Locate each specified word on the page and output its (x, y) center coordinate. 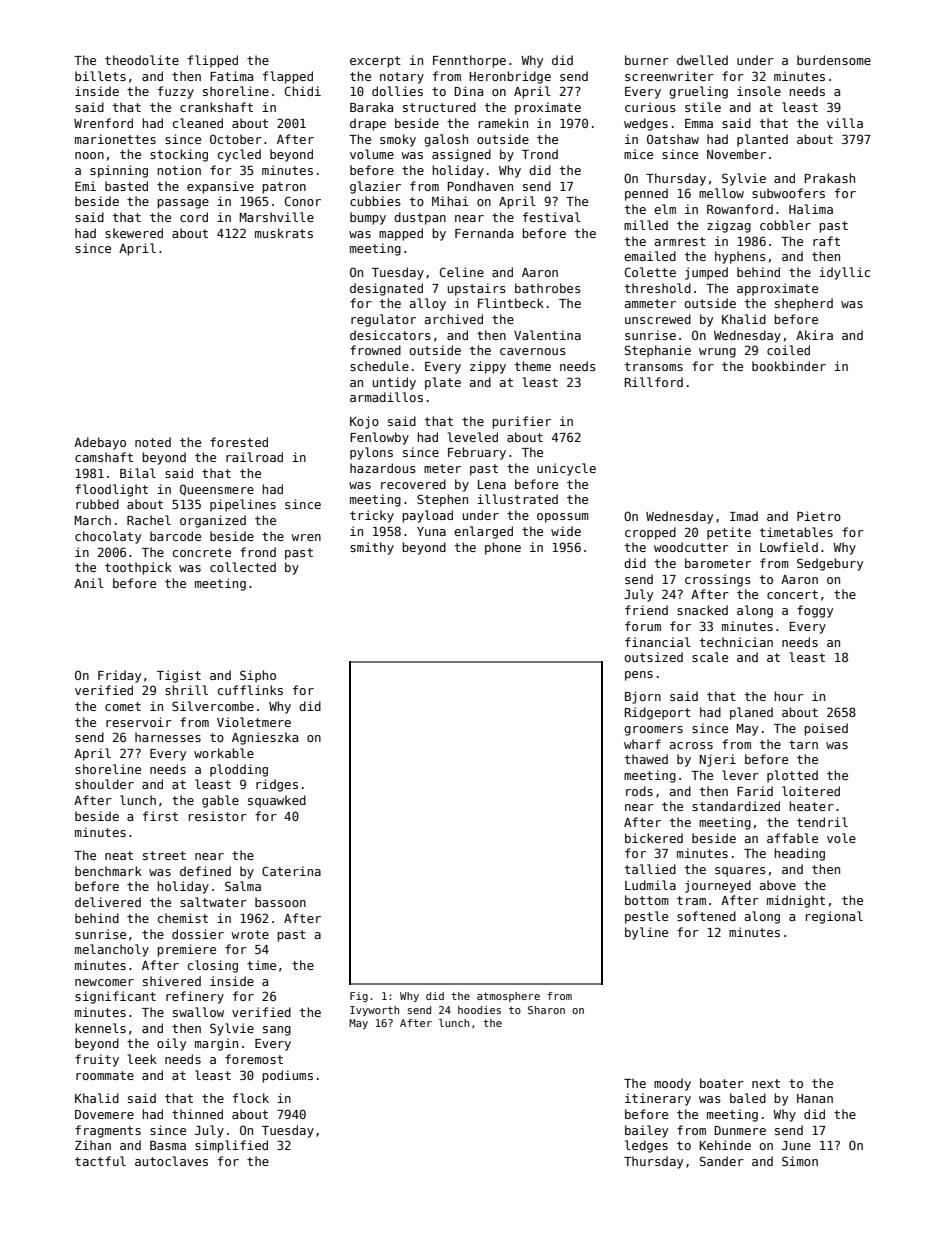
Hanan (815, 1098)
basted (126, 186)
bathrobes (548, 288)
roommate (105, 1075)
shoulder (104, 784)
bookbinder (789, 366)
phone (503, 548)
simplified (231, 1146)
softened (706, 916)
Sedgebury (830, 564)
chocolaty (108, 537)
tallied (650, 869)
